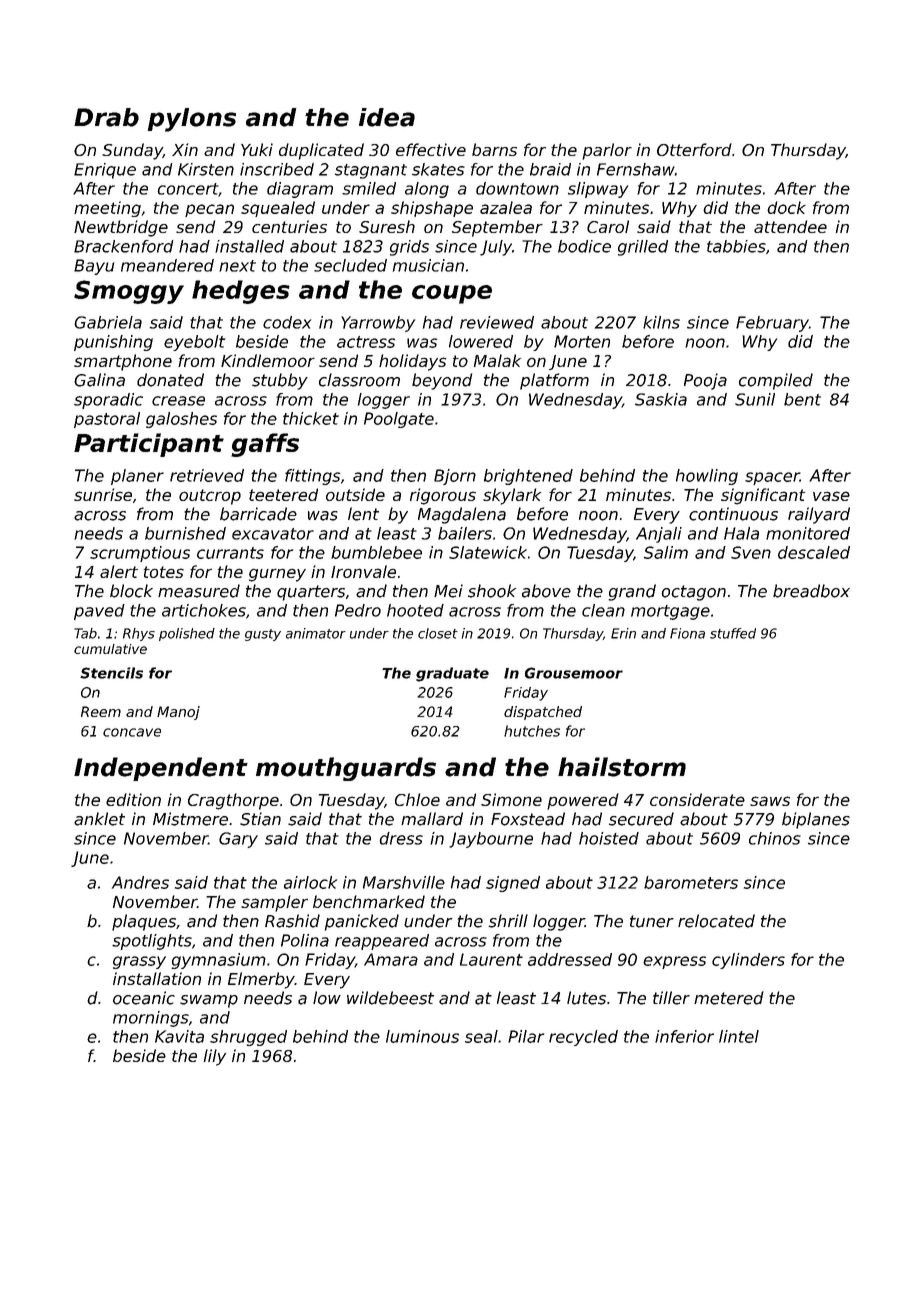 The image size is (924, 1308). What do you see at coordinates (814, 552) in the document?
I see `descaled` at bounding box center [814, 552].
